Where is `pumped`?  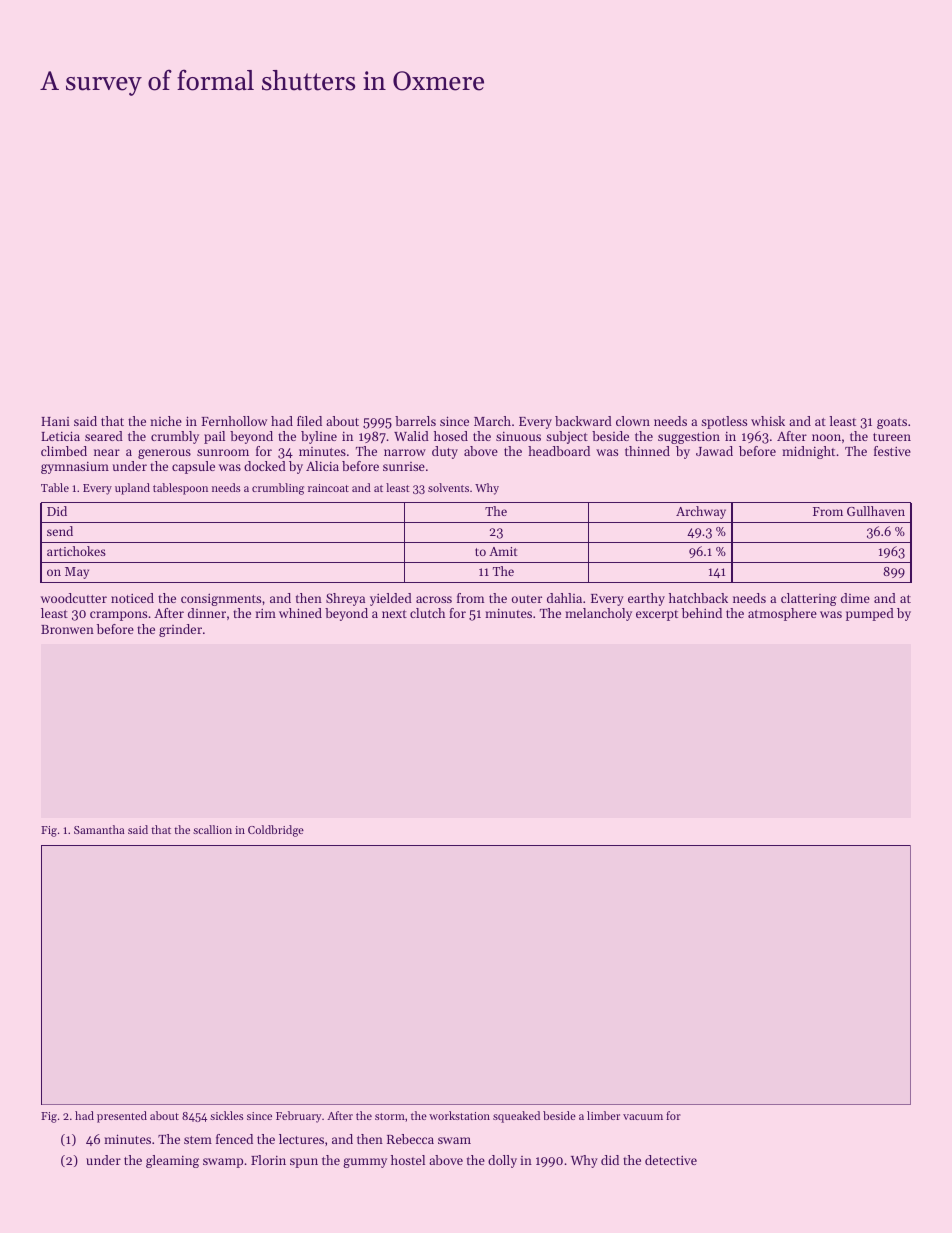
pumped is located at coordinates (870, 614).
